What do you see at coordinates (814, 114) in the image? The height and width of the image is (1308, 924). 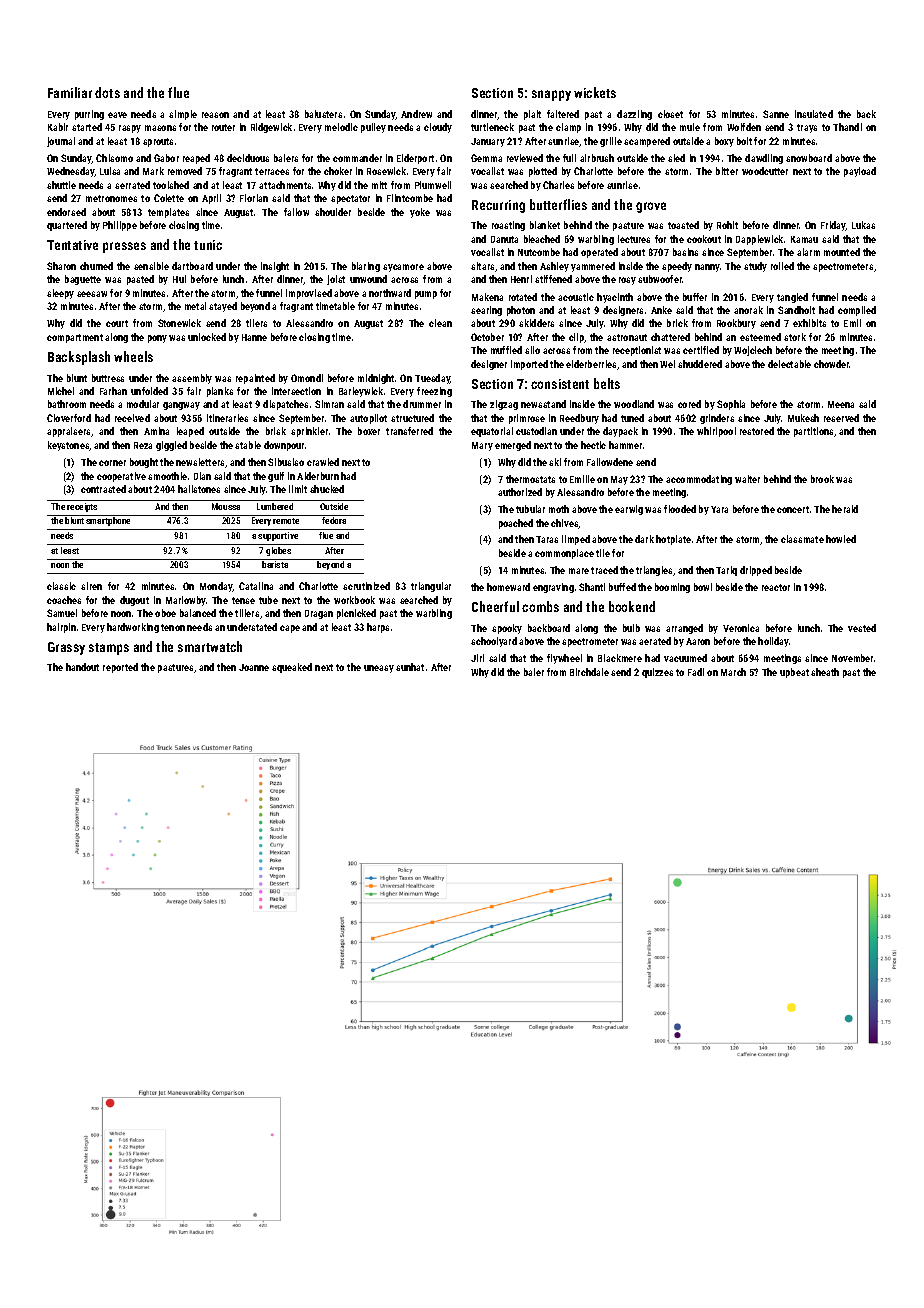 I see `insulated` at bounding box center [814, 114].
